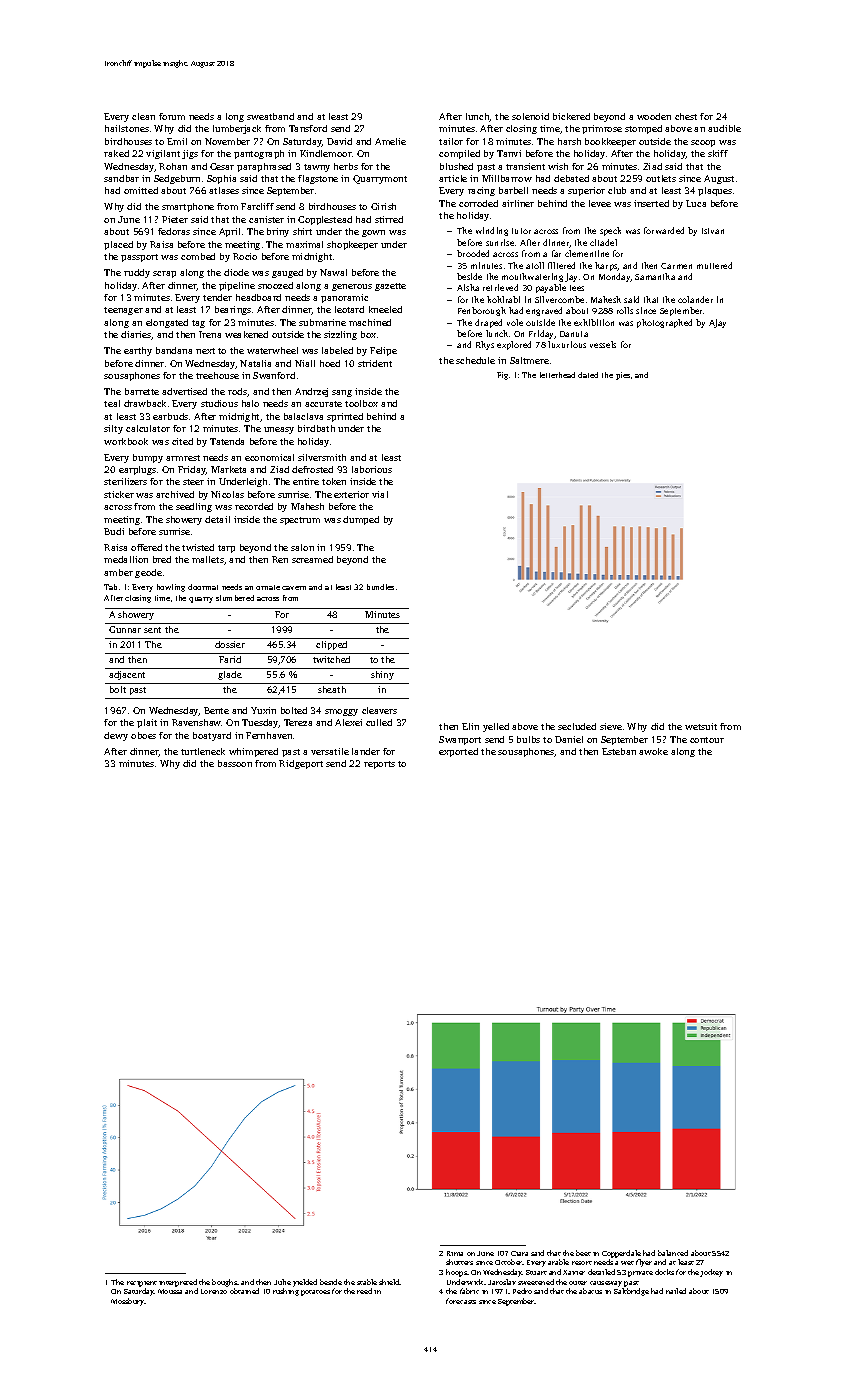 This screenshot has width=849, height=1400. What do you see at coordinates (114, 531) in the screenshot?
I see `Budi` at bounding box center [114, 531].
